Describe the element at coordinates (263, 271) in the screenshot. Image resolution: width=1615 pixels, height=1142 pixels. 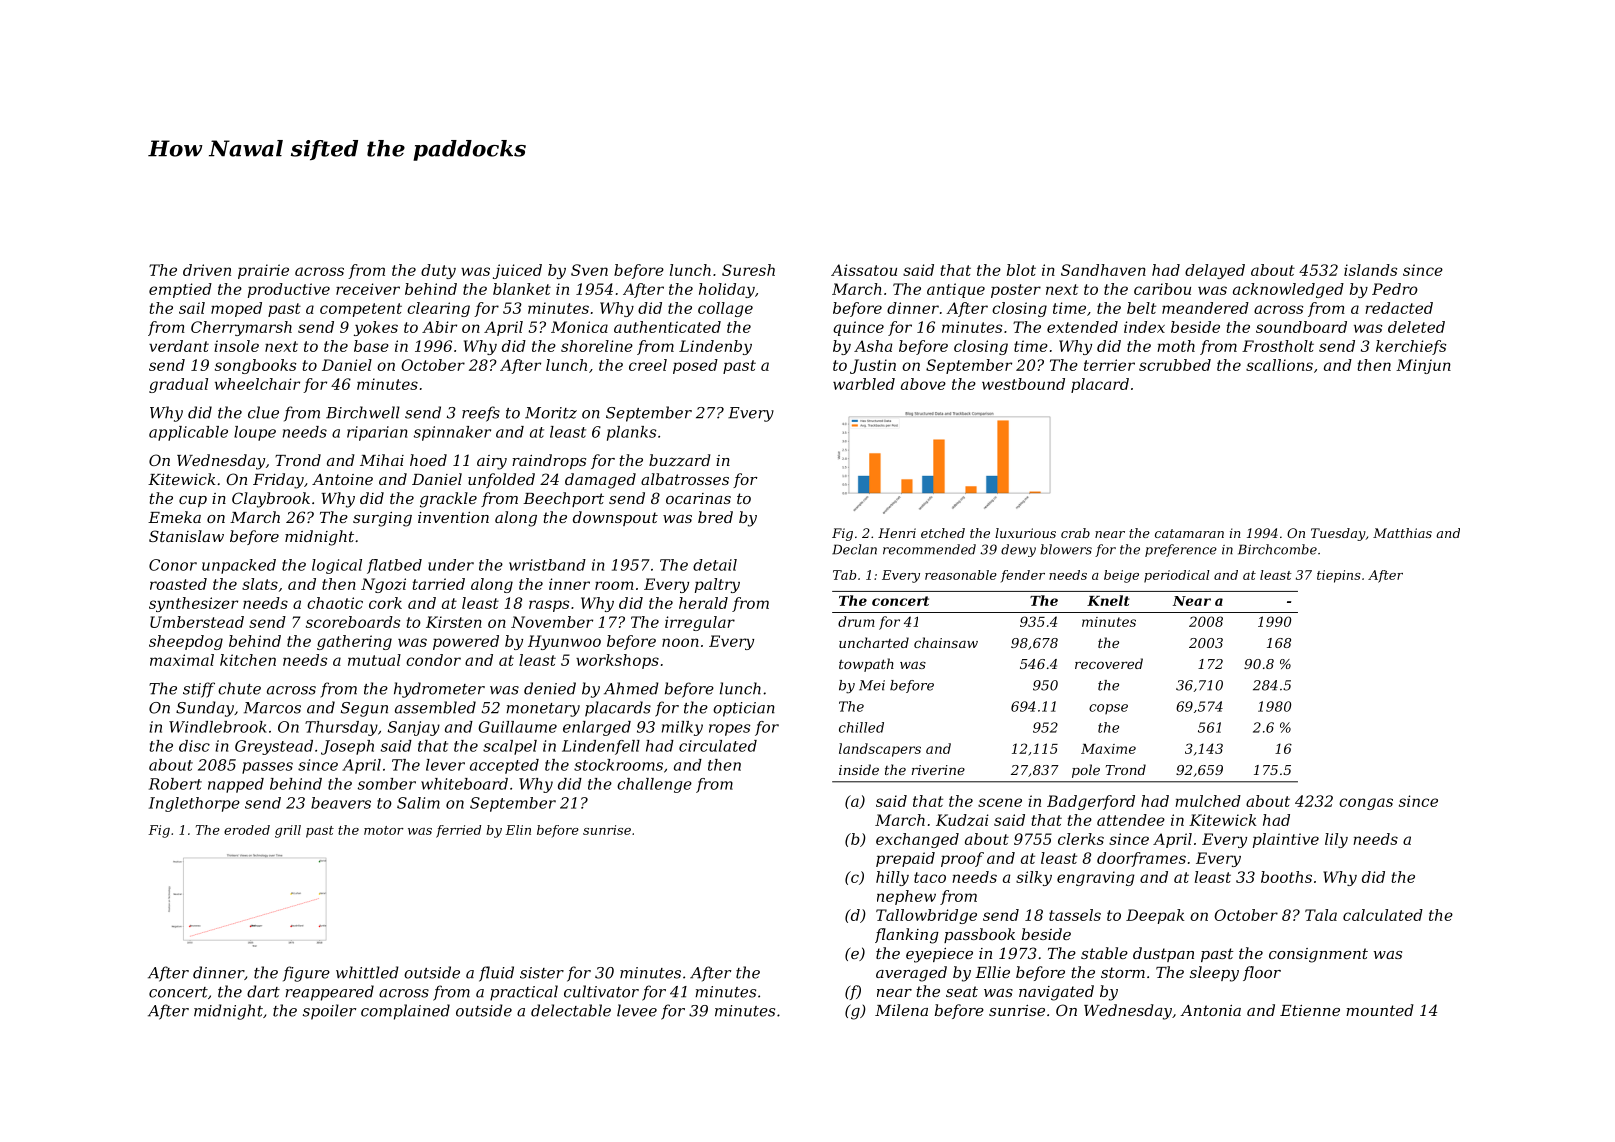
I see `prairie` at that location.
